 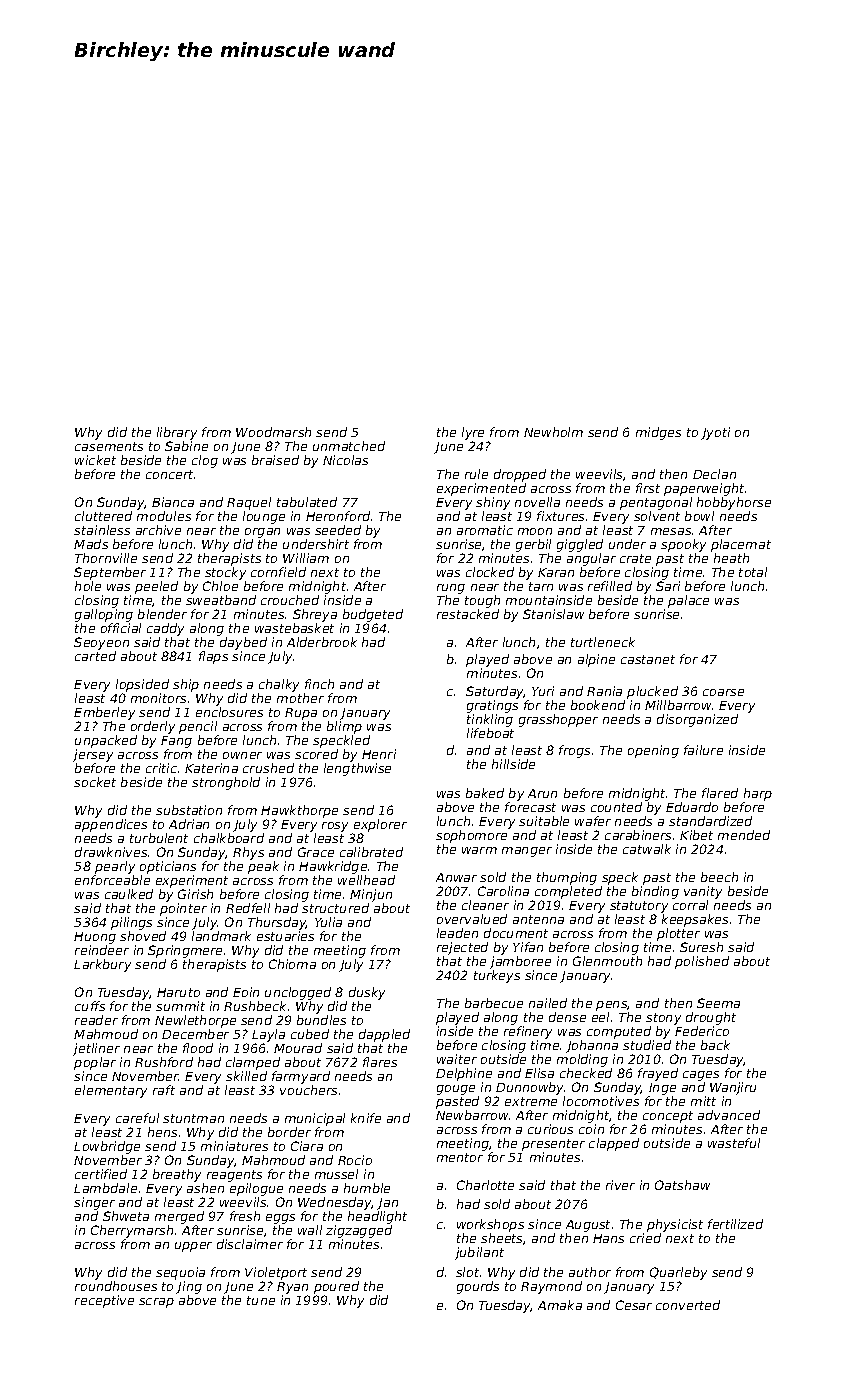 What do you see at coordinates (467, 1272) in the screenshot?
I see `slot` at bounding box center [467, 1272].
